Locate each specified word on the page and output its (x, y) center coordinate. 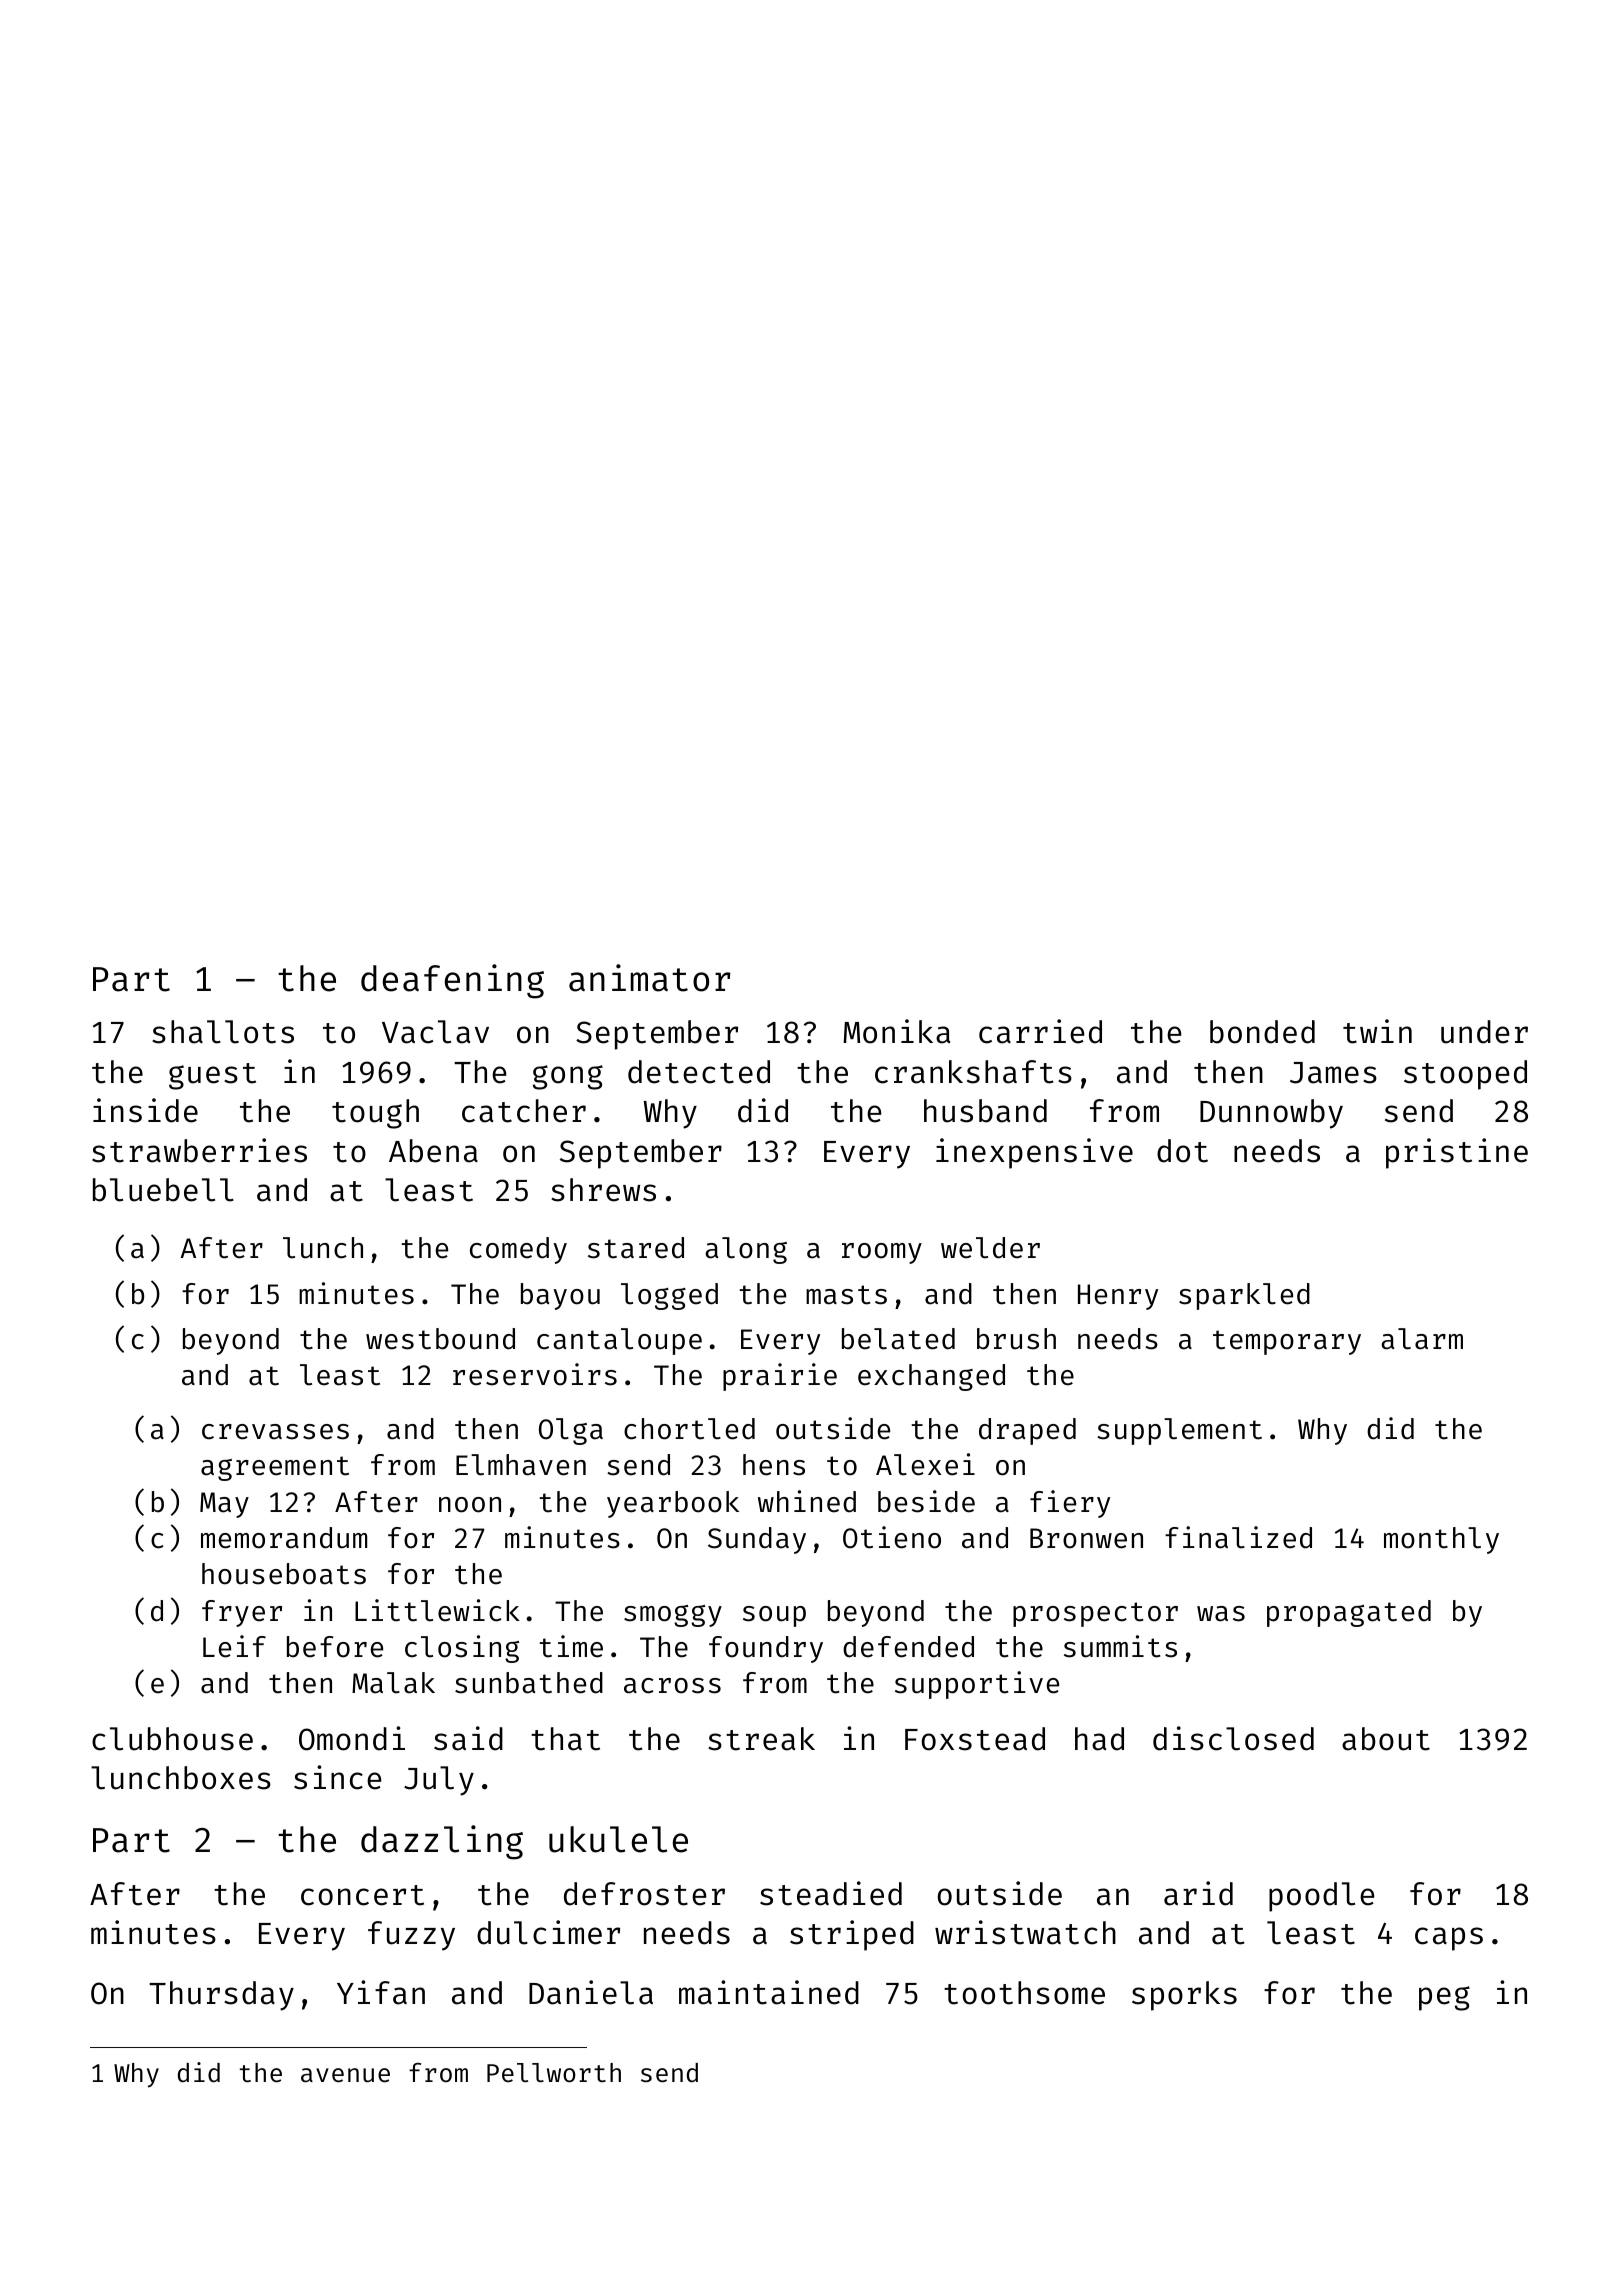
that (565, 1739)
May (224, 1505)
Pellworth (554, 2073)
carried (1040, 1031)
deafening (452, 981)
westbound (440, 1339)
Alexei (925, 1464)
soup (774, 1616)
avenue (345, 2075)
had (1099, 1739)
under (1484, 1032)
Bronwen (1086, 1538)
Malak (393, 1683)
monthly (1441, 1540)
